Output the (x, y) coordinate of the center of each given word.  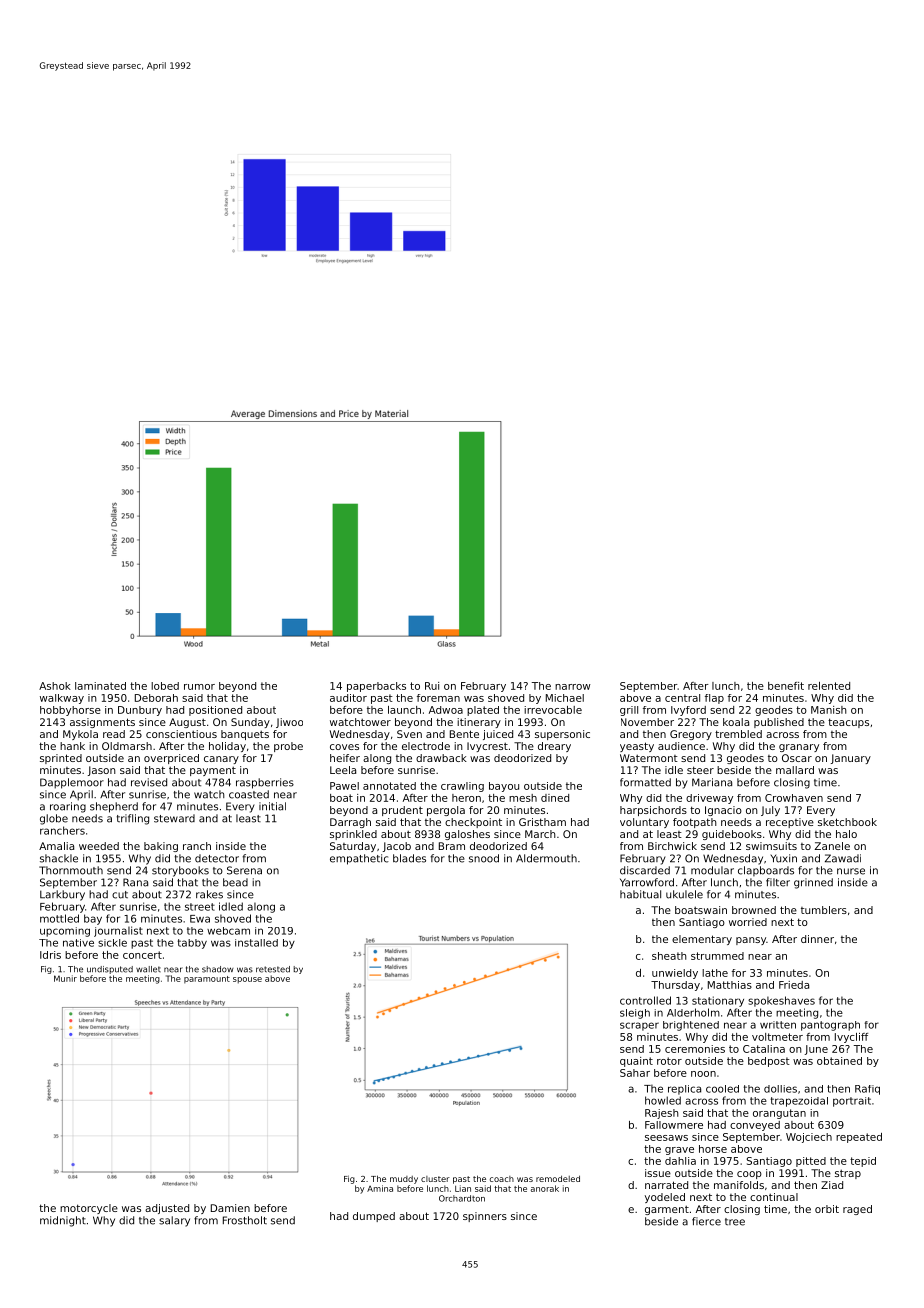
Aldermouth (546, 858)
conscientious (181, 734)
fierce (706, 1221)
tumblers (824, 910)
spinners (485, 1217)
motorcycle (89, 1209)
